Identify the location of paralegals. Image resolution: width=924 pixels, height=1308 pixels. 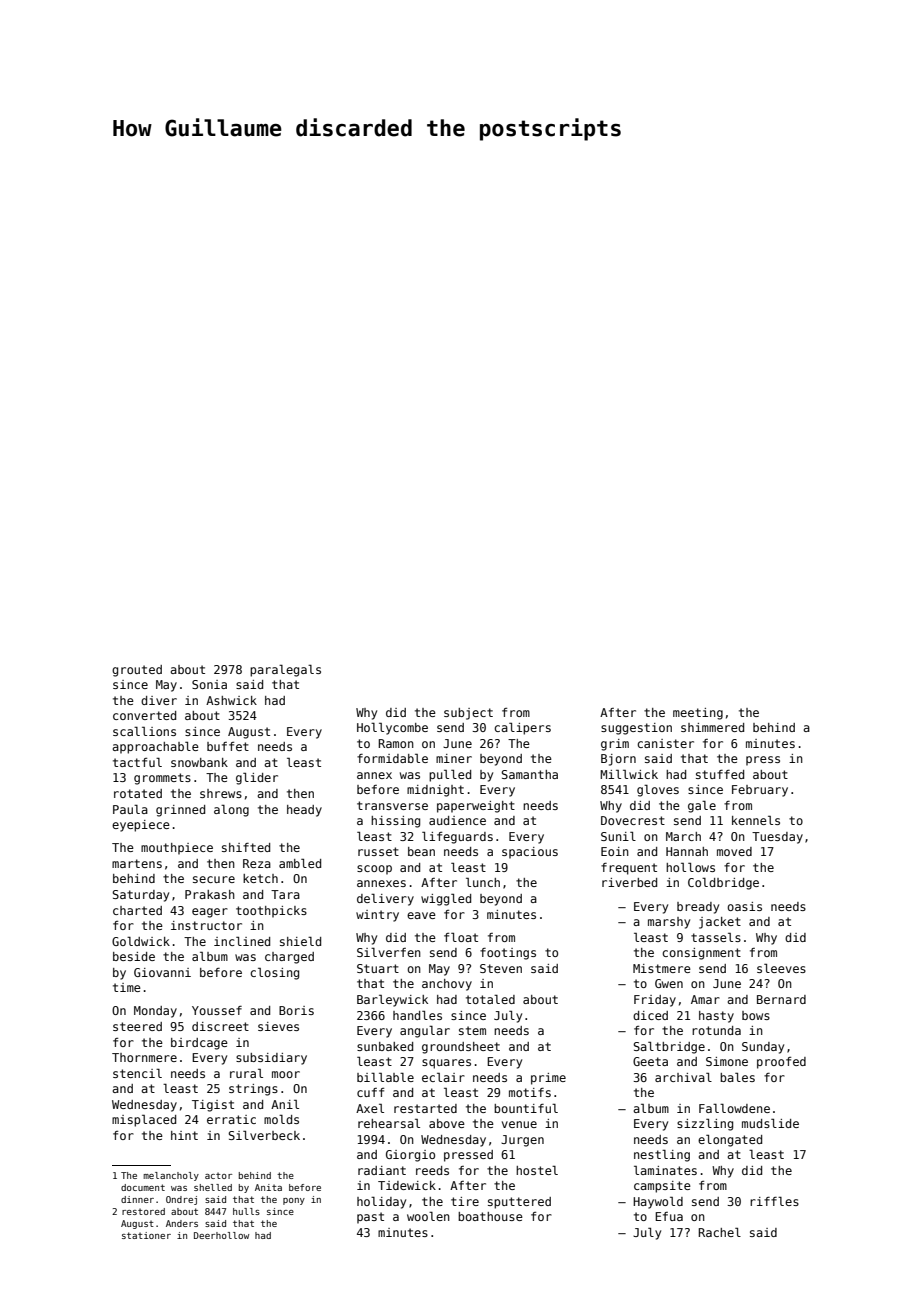
(285, 671).
